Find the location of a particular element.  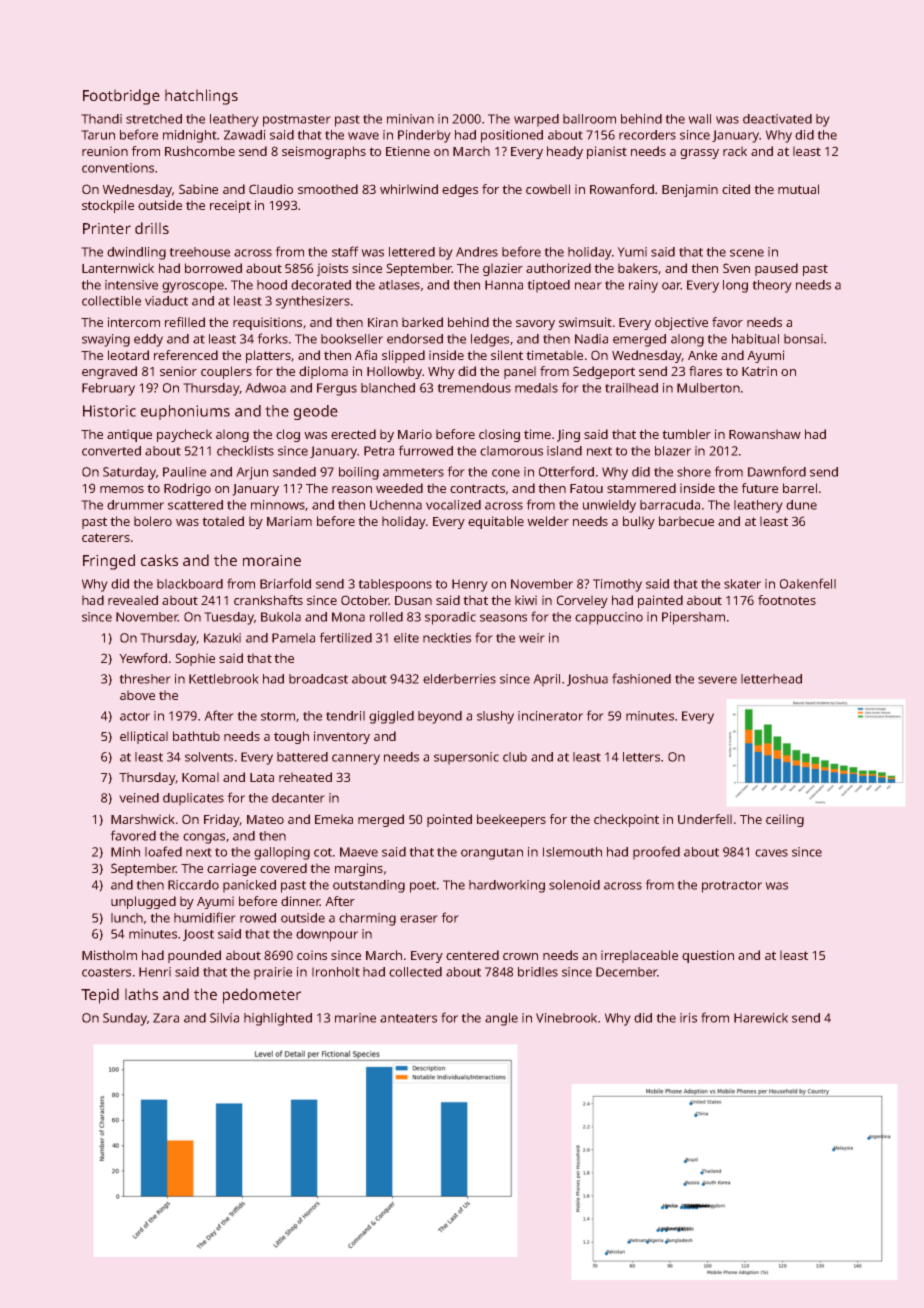

letterhead is located at coordinates (771, 679).
